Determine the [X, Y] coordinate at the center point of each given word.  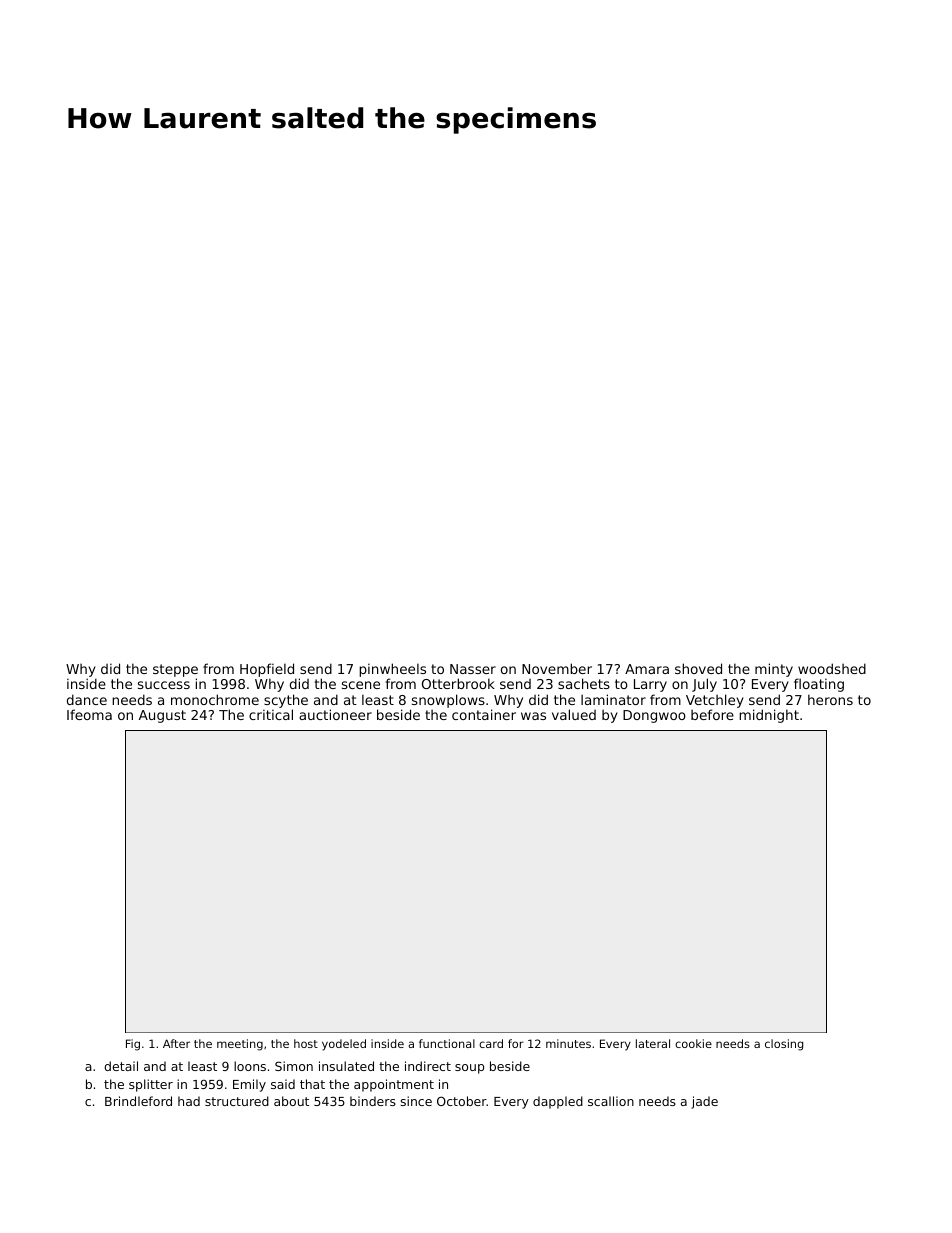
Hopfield [267, 670]
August [162, 716]
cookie [693, 1043]
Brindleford [138, 1101]
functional [447, 1043]
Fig [133, 1045]
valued [574, 714]
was [533, 716]
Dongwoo [654, 716]
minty [774, 670]
